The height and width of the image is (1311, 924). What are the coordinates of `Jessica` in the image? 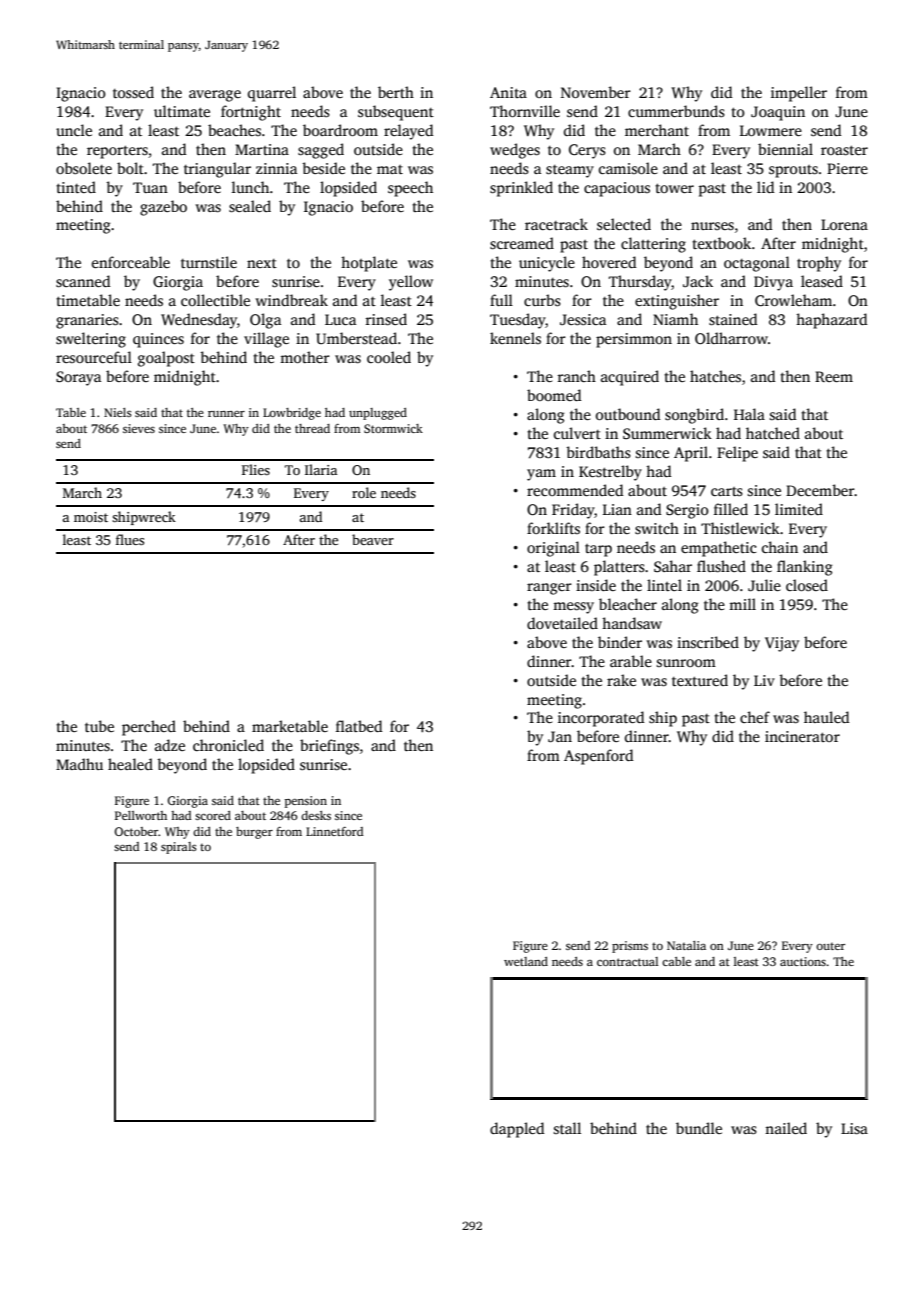 It's located at (583, 319).
